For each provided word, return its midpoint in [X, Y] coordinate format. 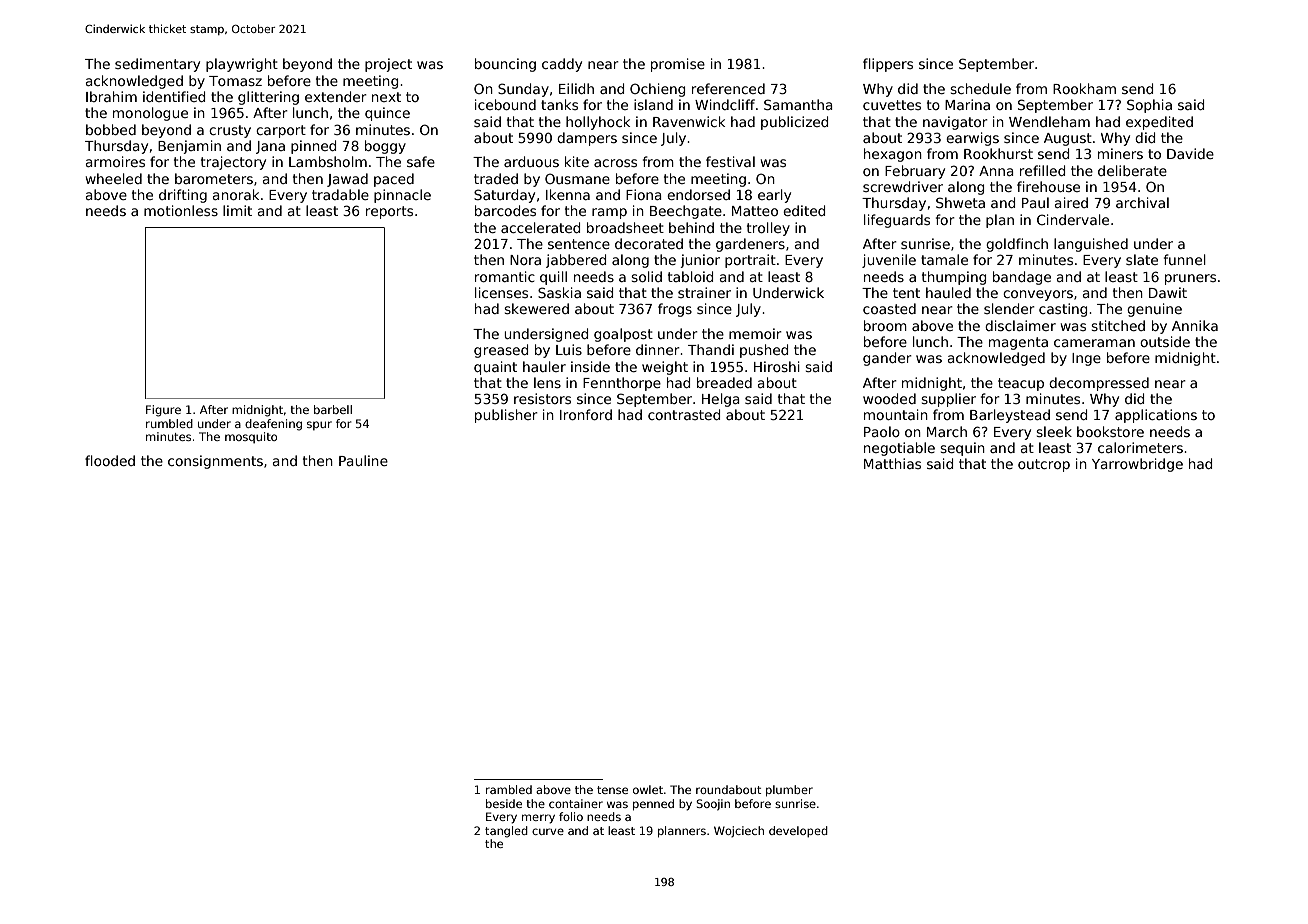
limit [237, 210]
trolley [768, 229]
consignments [215, 462]
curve [548, 831]
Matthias [892, 463]
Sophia [1149, 106]
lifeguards [897, 221]
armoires [115, 161]
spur [319, 425]
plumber [789, 791]
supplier [948, 400]
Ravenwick [689, 121]
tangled [506, 832]
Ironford [586, 414]
